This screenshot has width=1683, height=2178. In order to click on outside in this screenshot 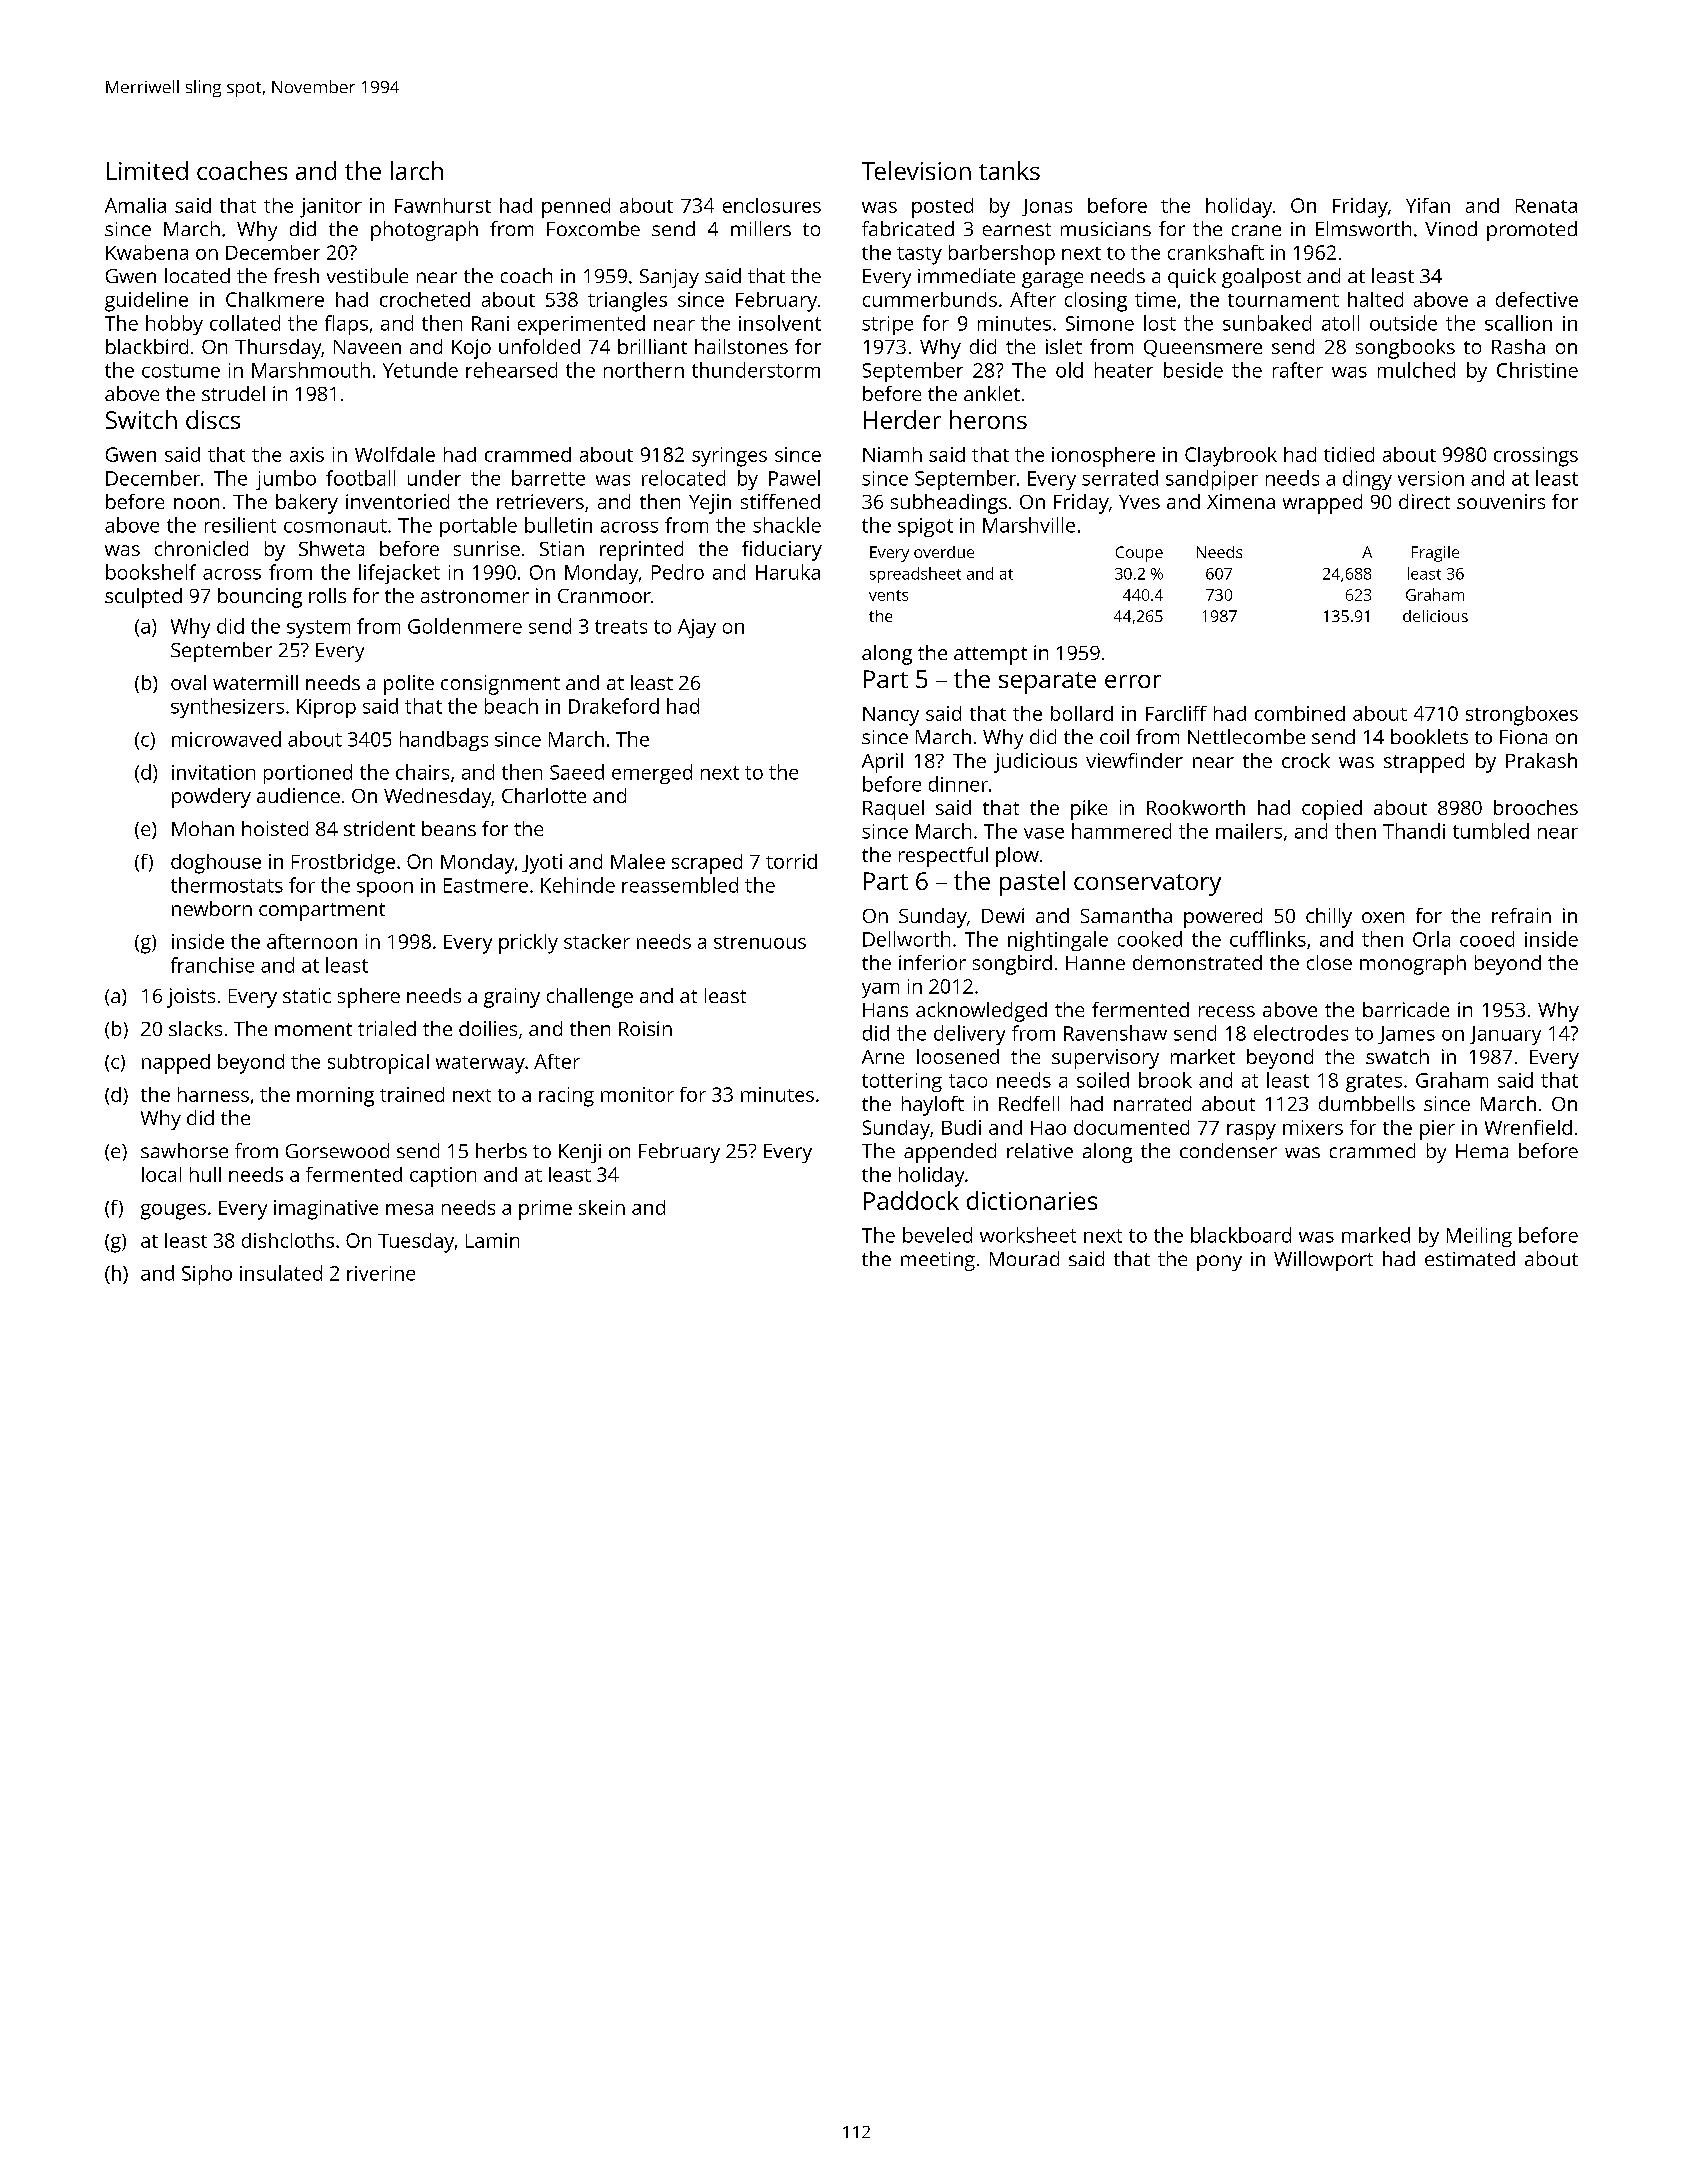, I will do `click(1403, 323)`.
